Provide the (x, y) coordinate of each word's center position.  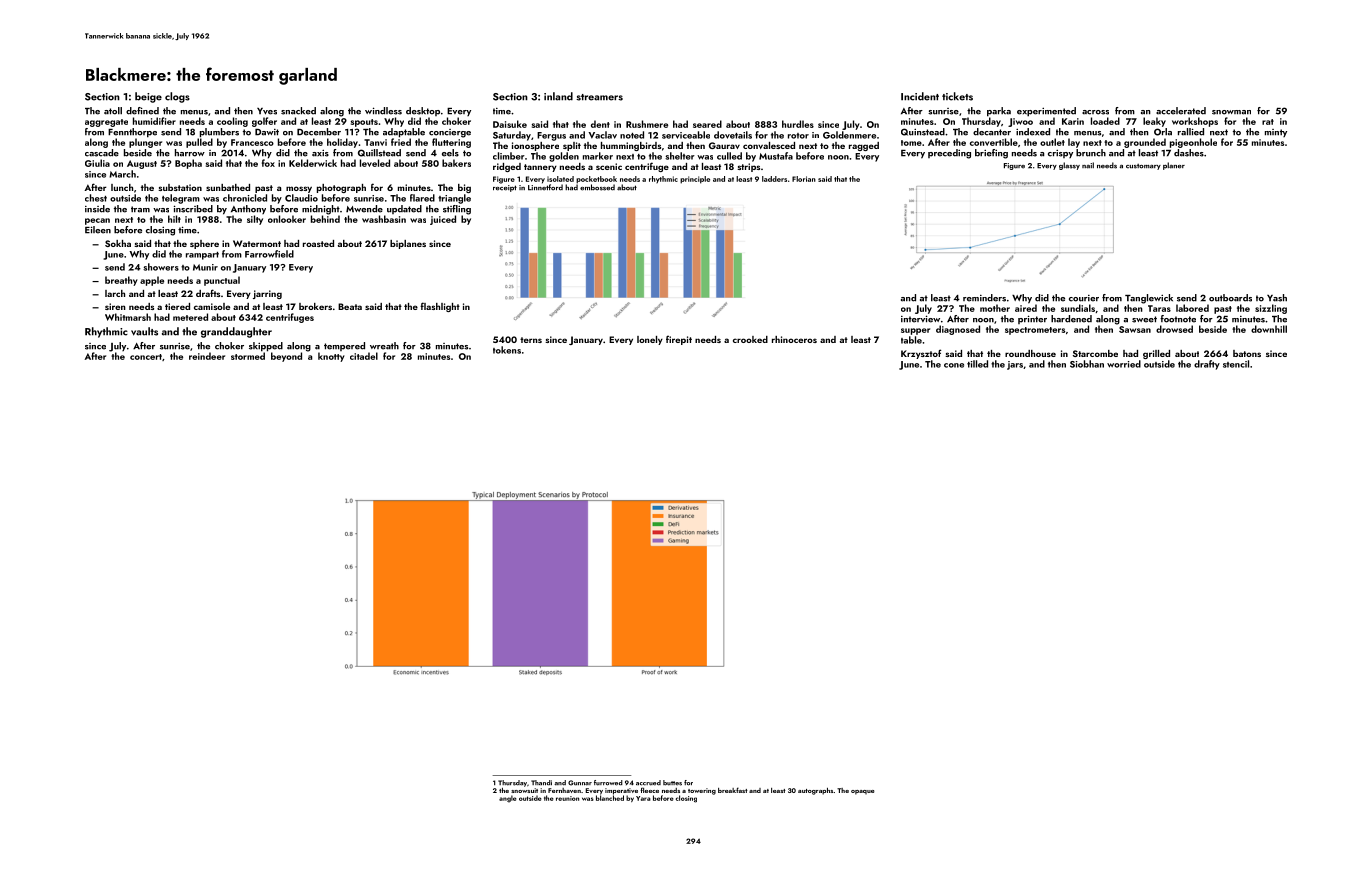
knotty (331, 357)
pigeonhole (1193, 143)
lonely (650, 340)
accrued (648, 783)
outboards (1230, 298)
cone (954, 365)
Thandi (541, 782)
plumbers (219, 133)
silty (255, 220)
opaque (863, 792)
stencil (1236, 364)
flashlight (440, 307)
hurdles (798, 124)
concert (146, 357)
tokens (507, 350)
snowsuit (524, 790)
